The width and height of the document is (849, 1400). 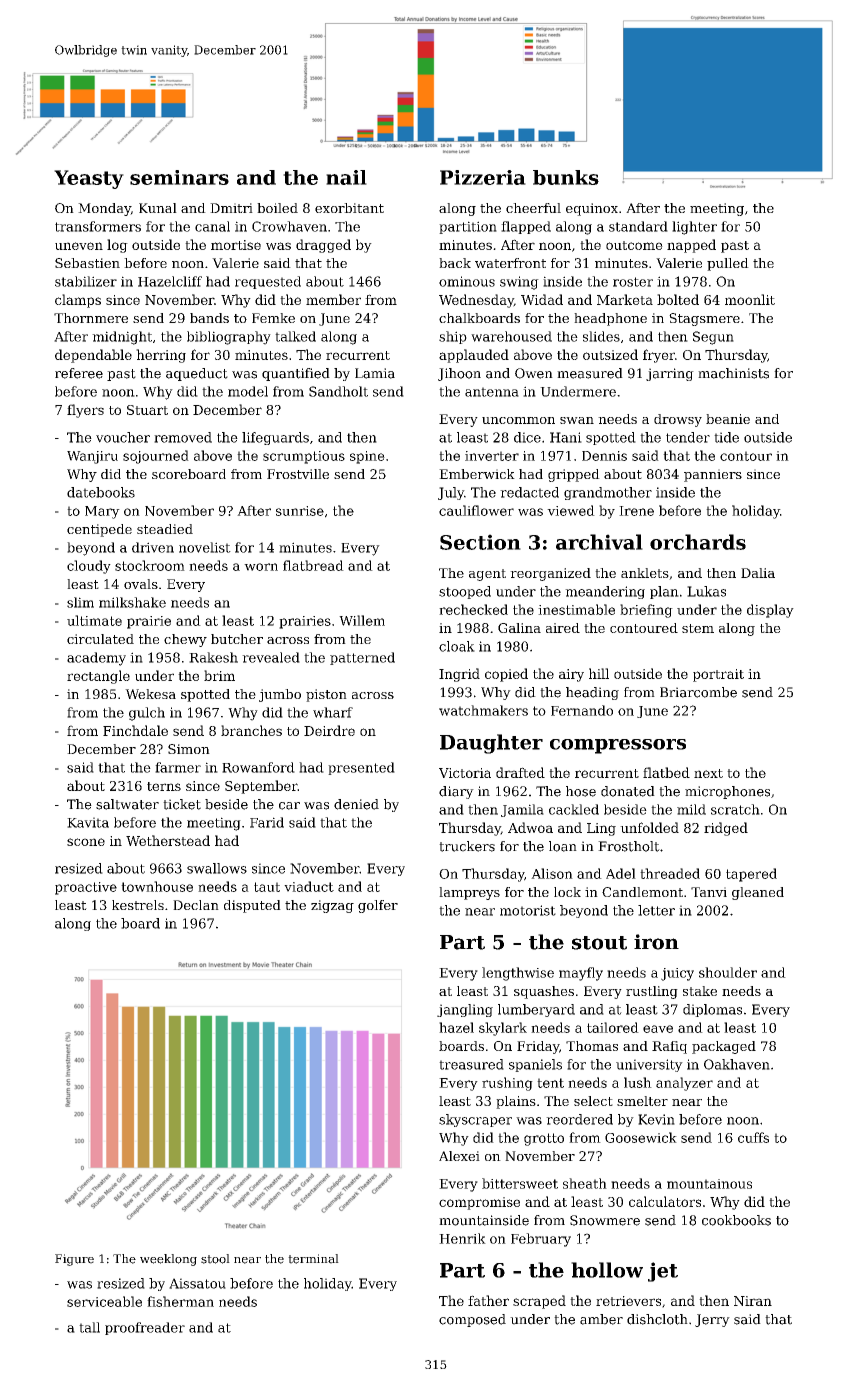 I want to click on anklets, so click(x=645, y=573).
